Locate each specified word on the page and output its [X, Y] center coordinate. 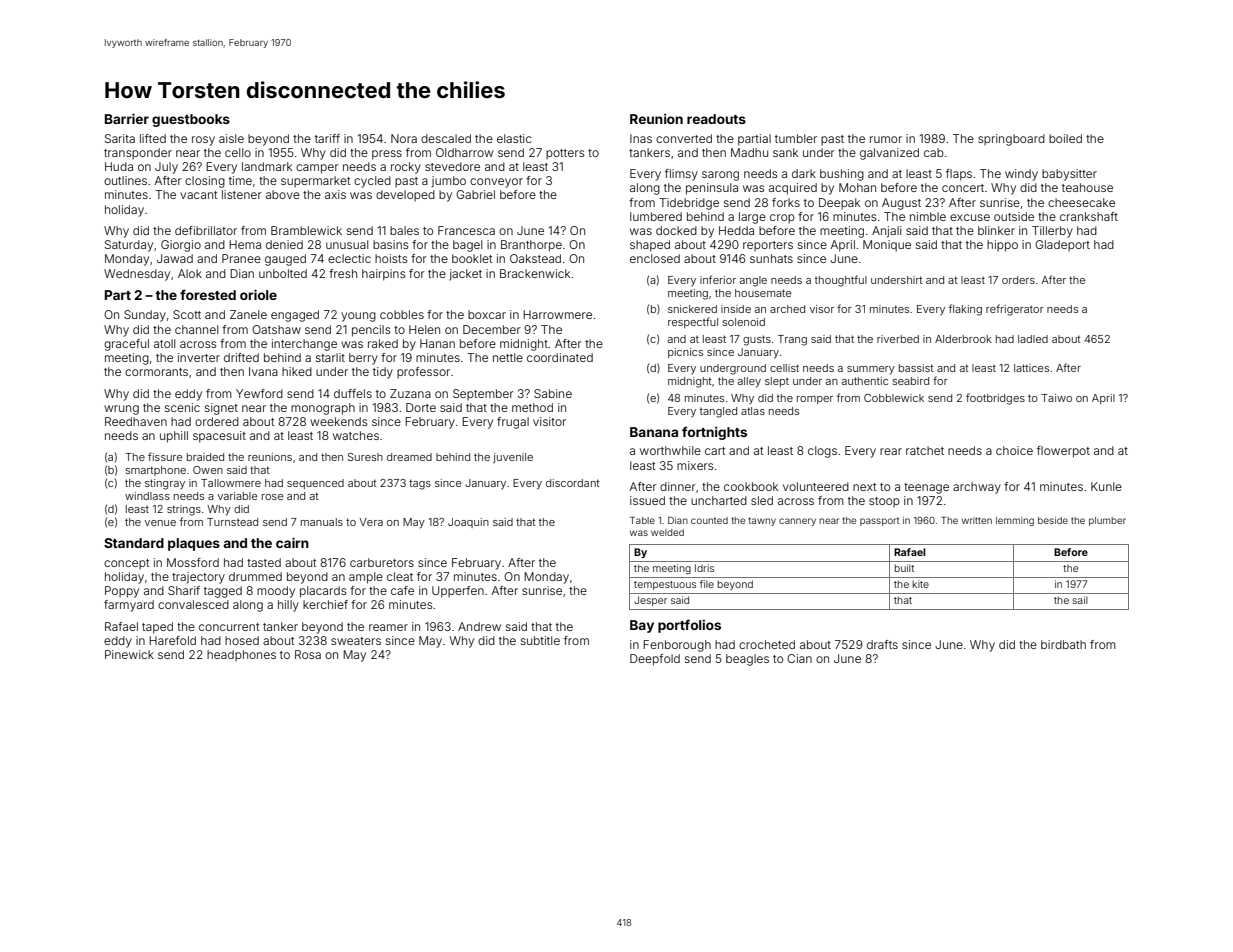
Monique [887, 246]
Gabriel [475, 194]
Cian [799, 658]
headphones [241, 655]
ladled [1033, 339]
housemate [763, 293]
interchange [304, 345]
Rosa [308, 654]
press [387, 155]
